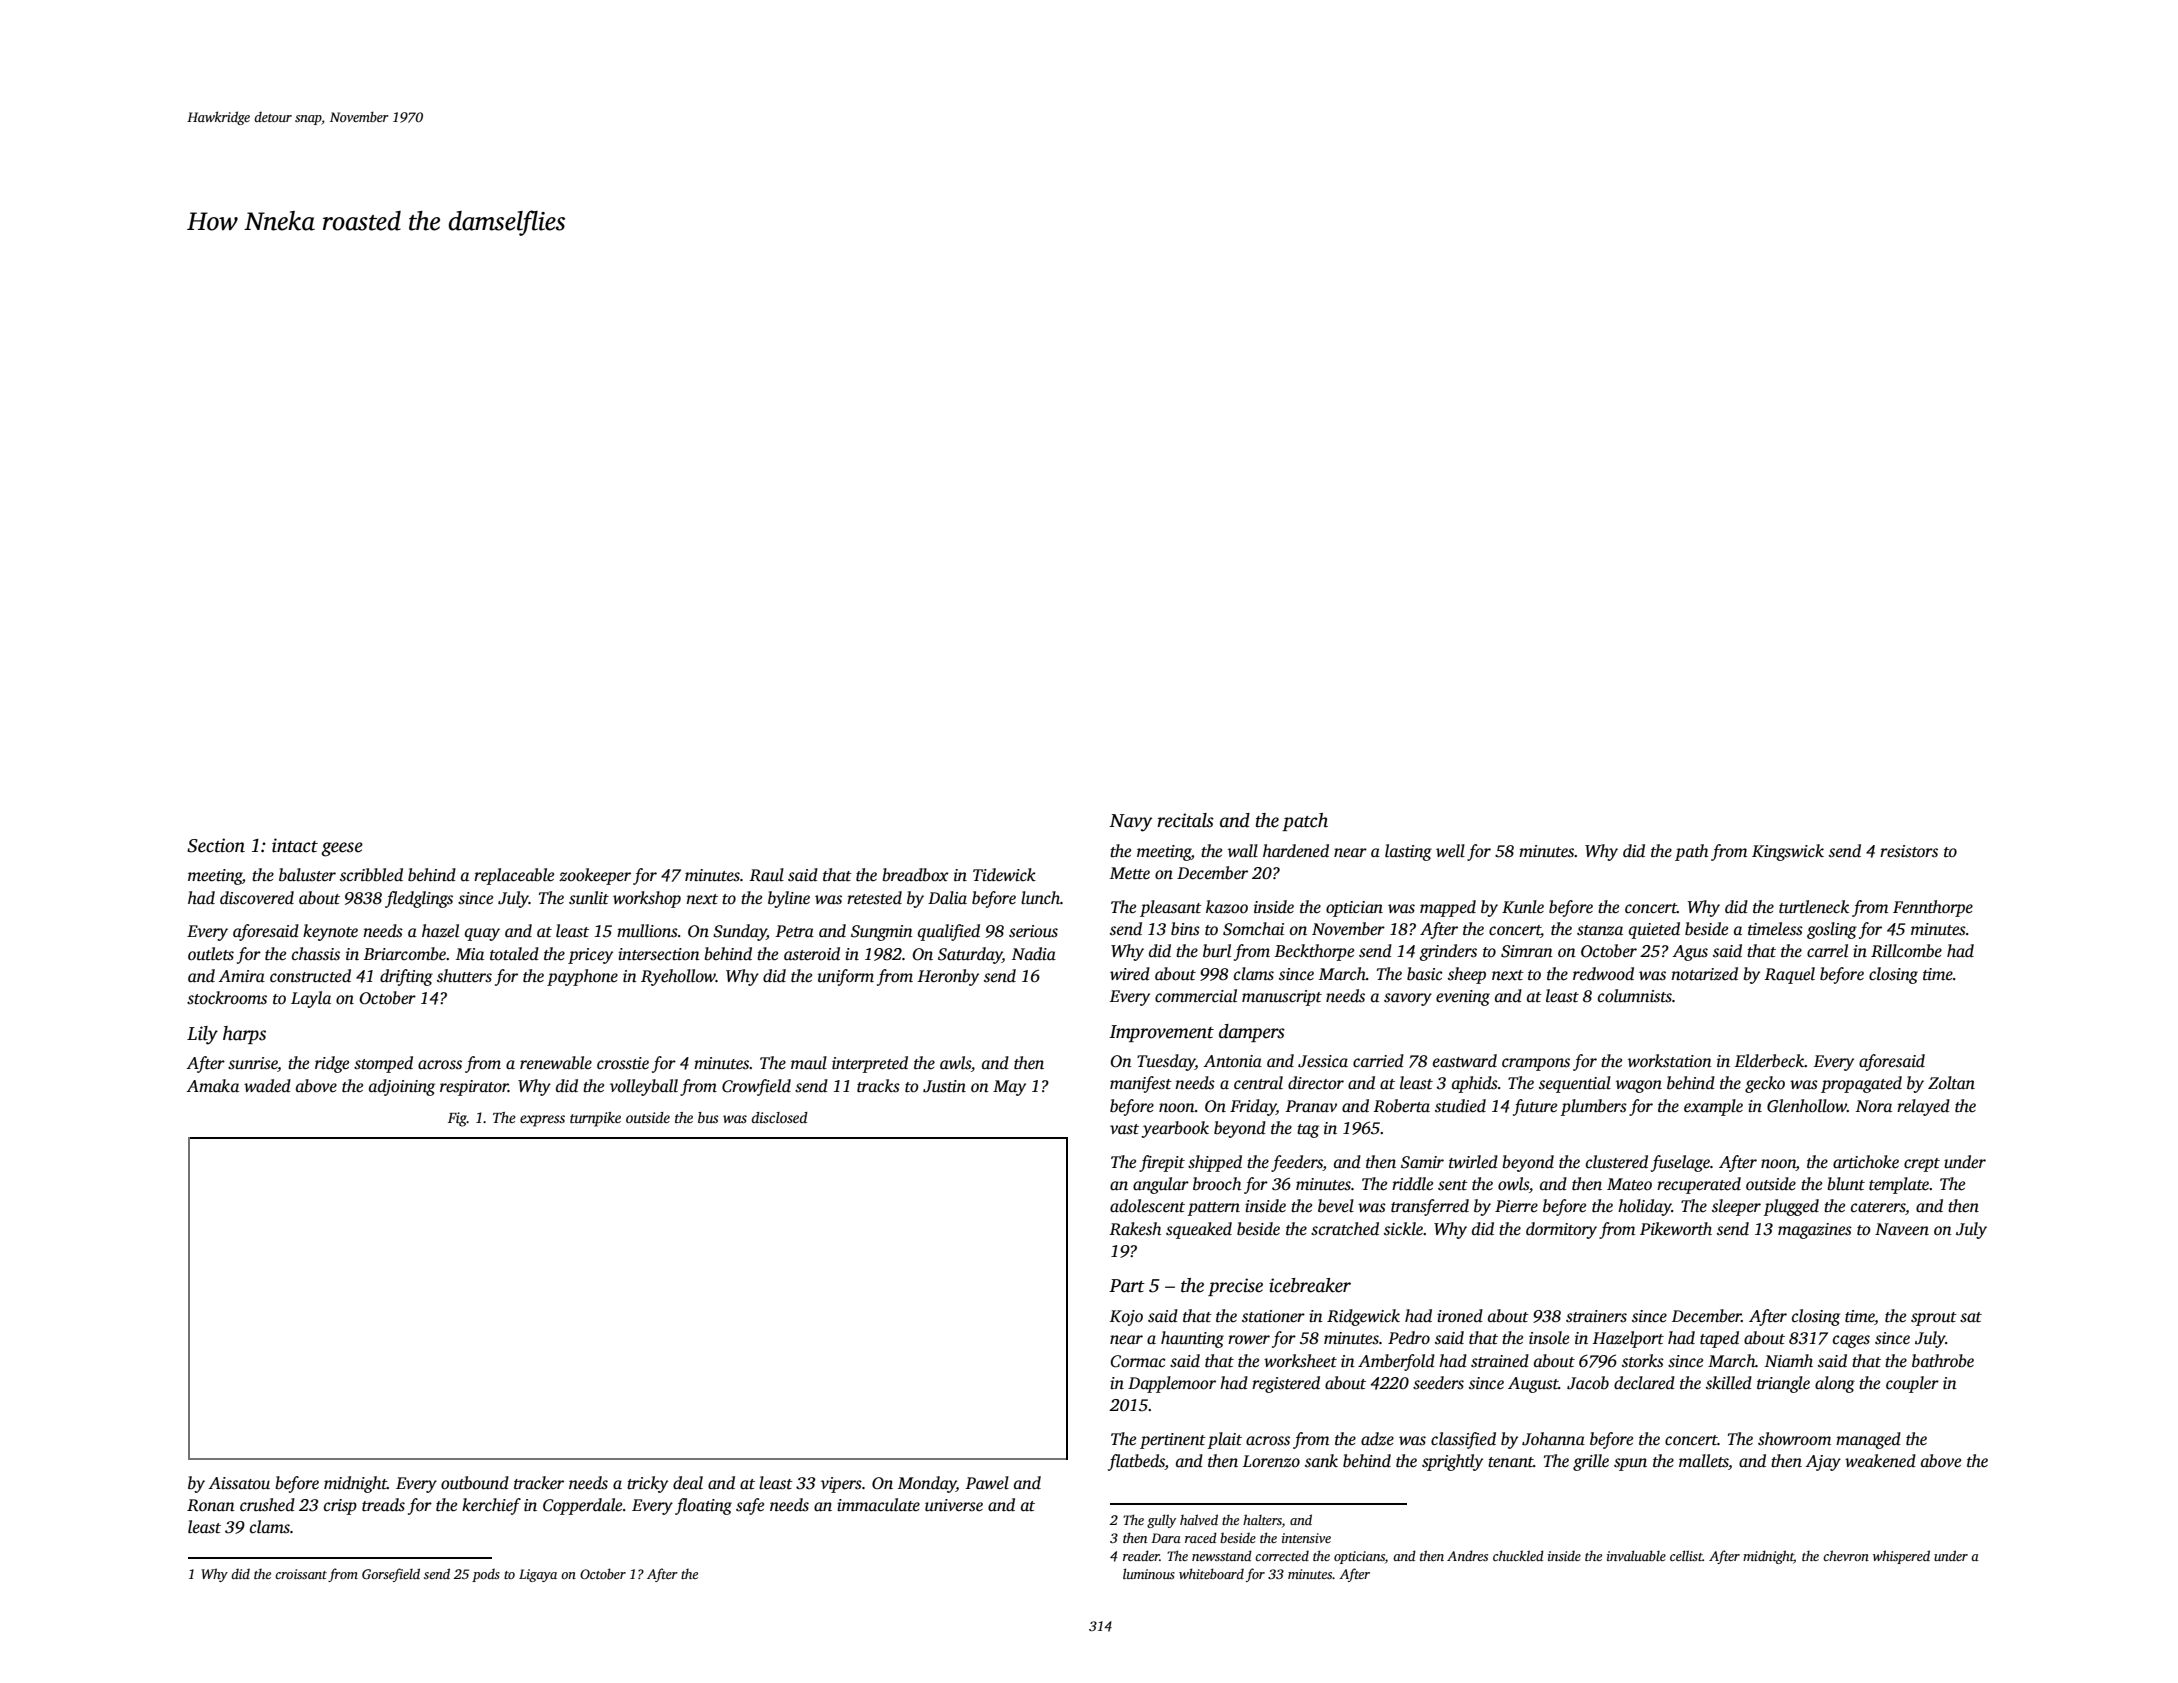  What do you see at coordinates (703, 1506) in the screenshot?
I see `floating` at bounding box center [703, 1506].
